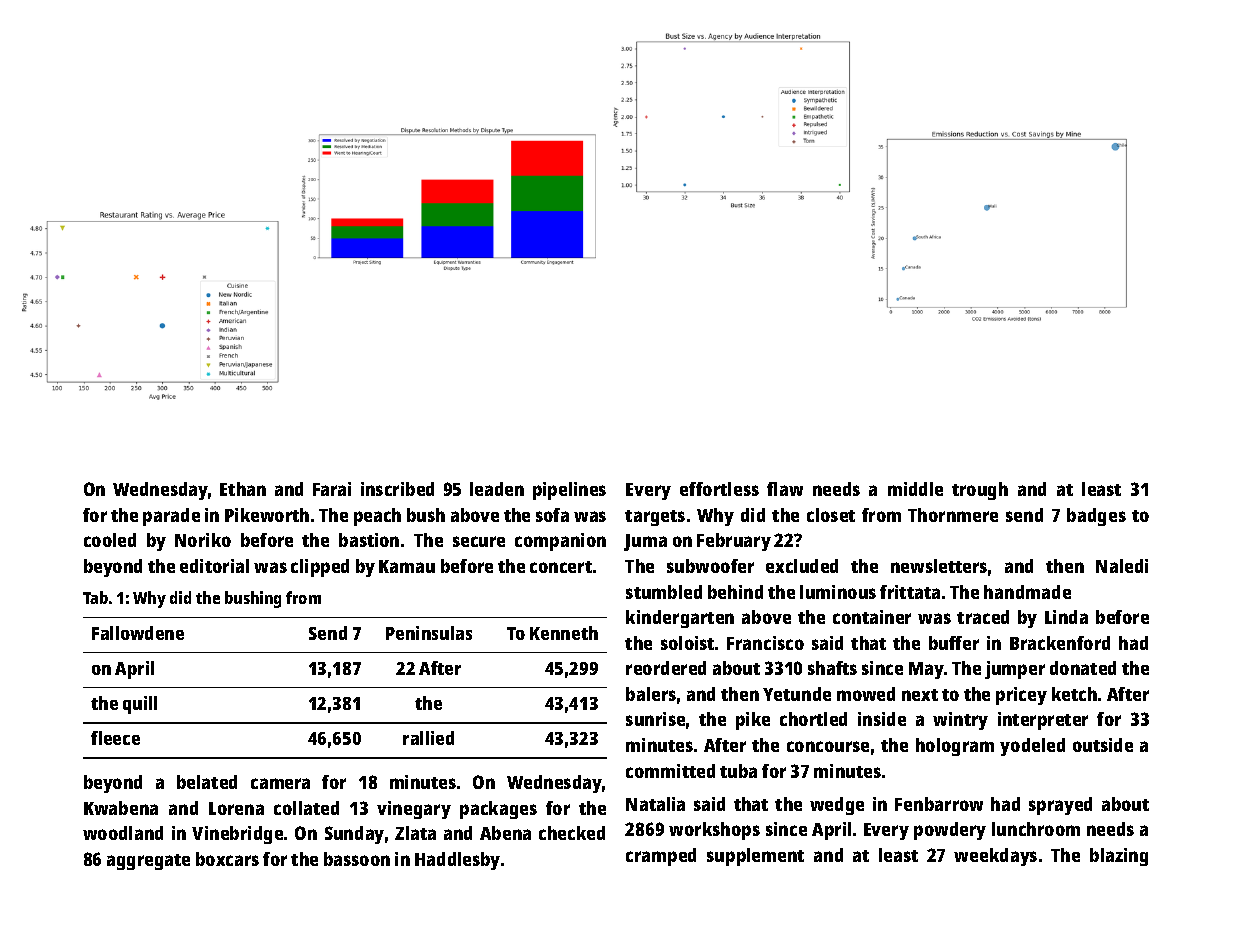  I want to click on Peninsulas, so click(429, 633).
